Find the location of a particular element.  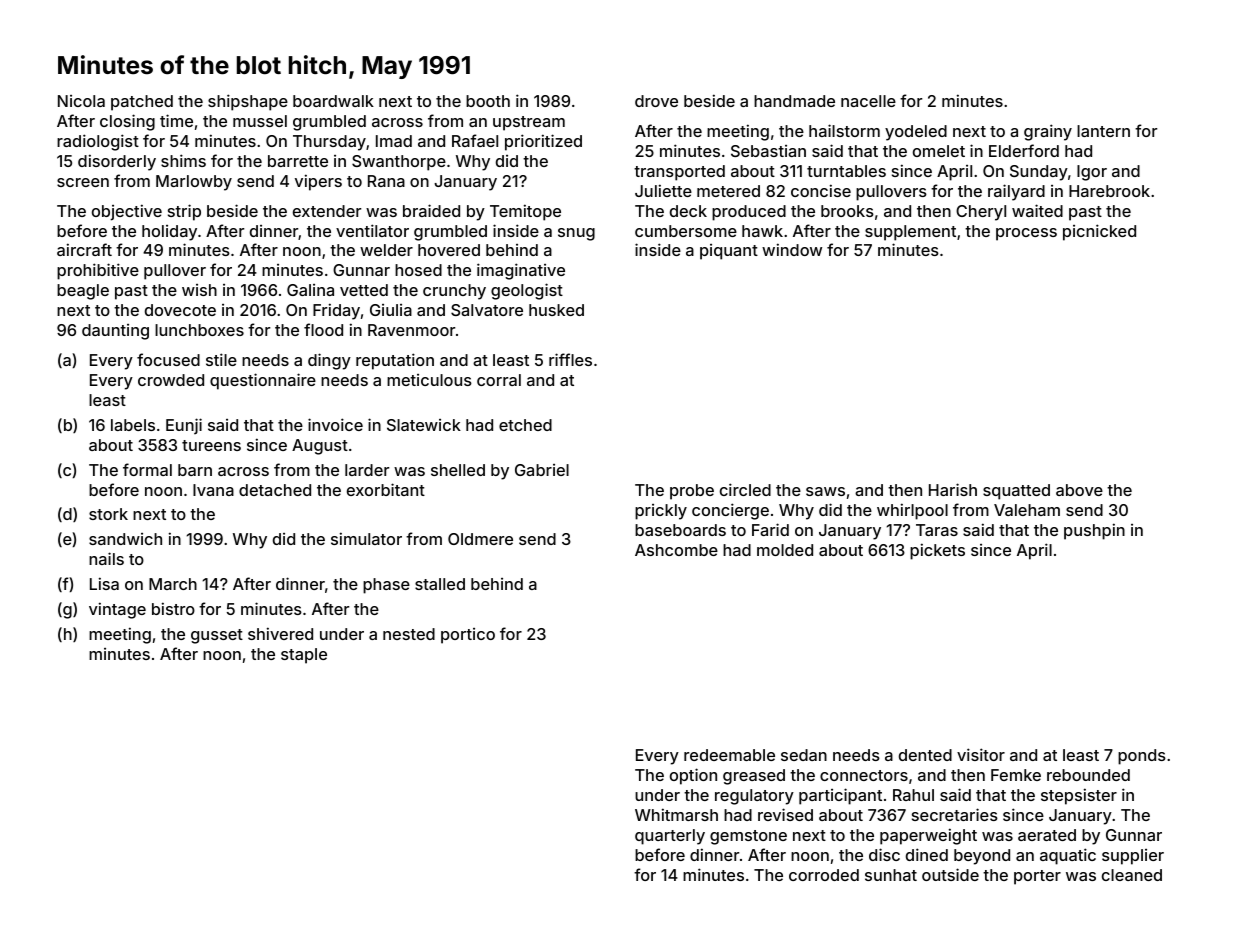

ponds is located at coordinates (1142, 757).
